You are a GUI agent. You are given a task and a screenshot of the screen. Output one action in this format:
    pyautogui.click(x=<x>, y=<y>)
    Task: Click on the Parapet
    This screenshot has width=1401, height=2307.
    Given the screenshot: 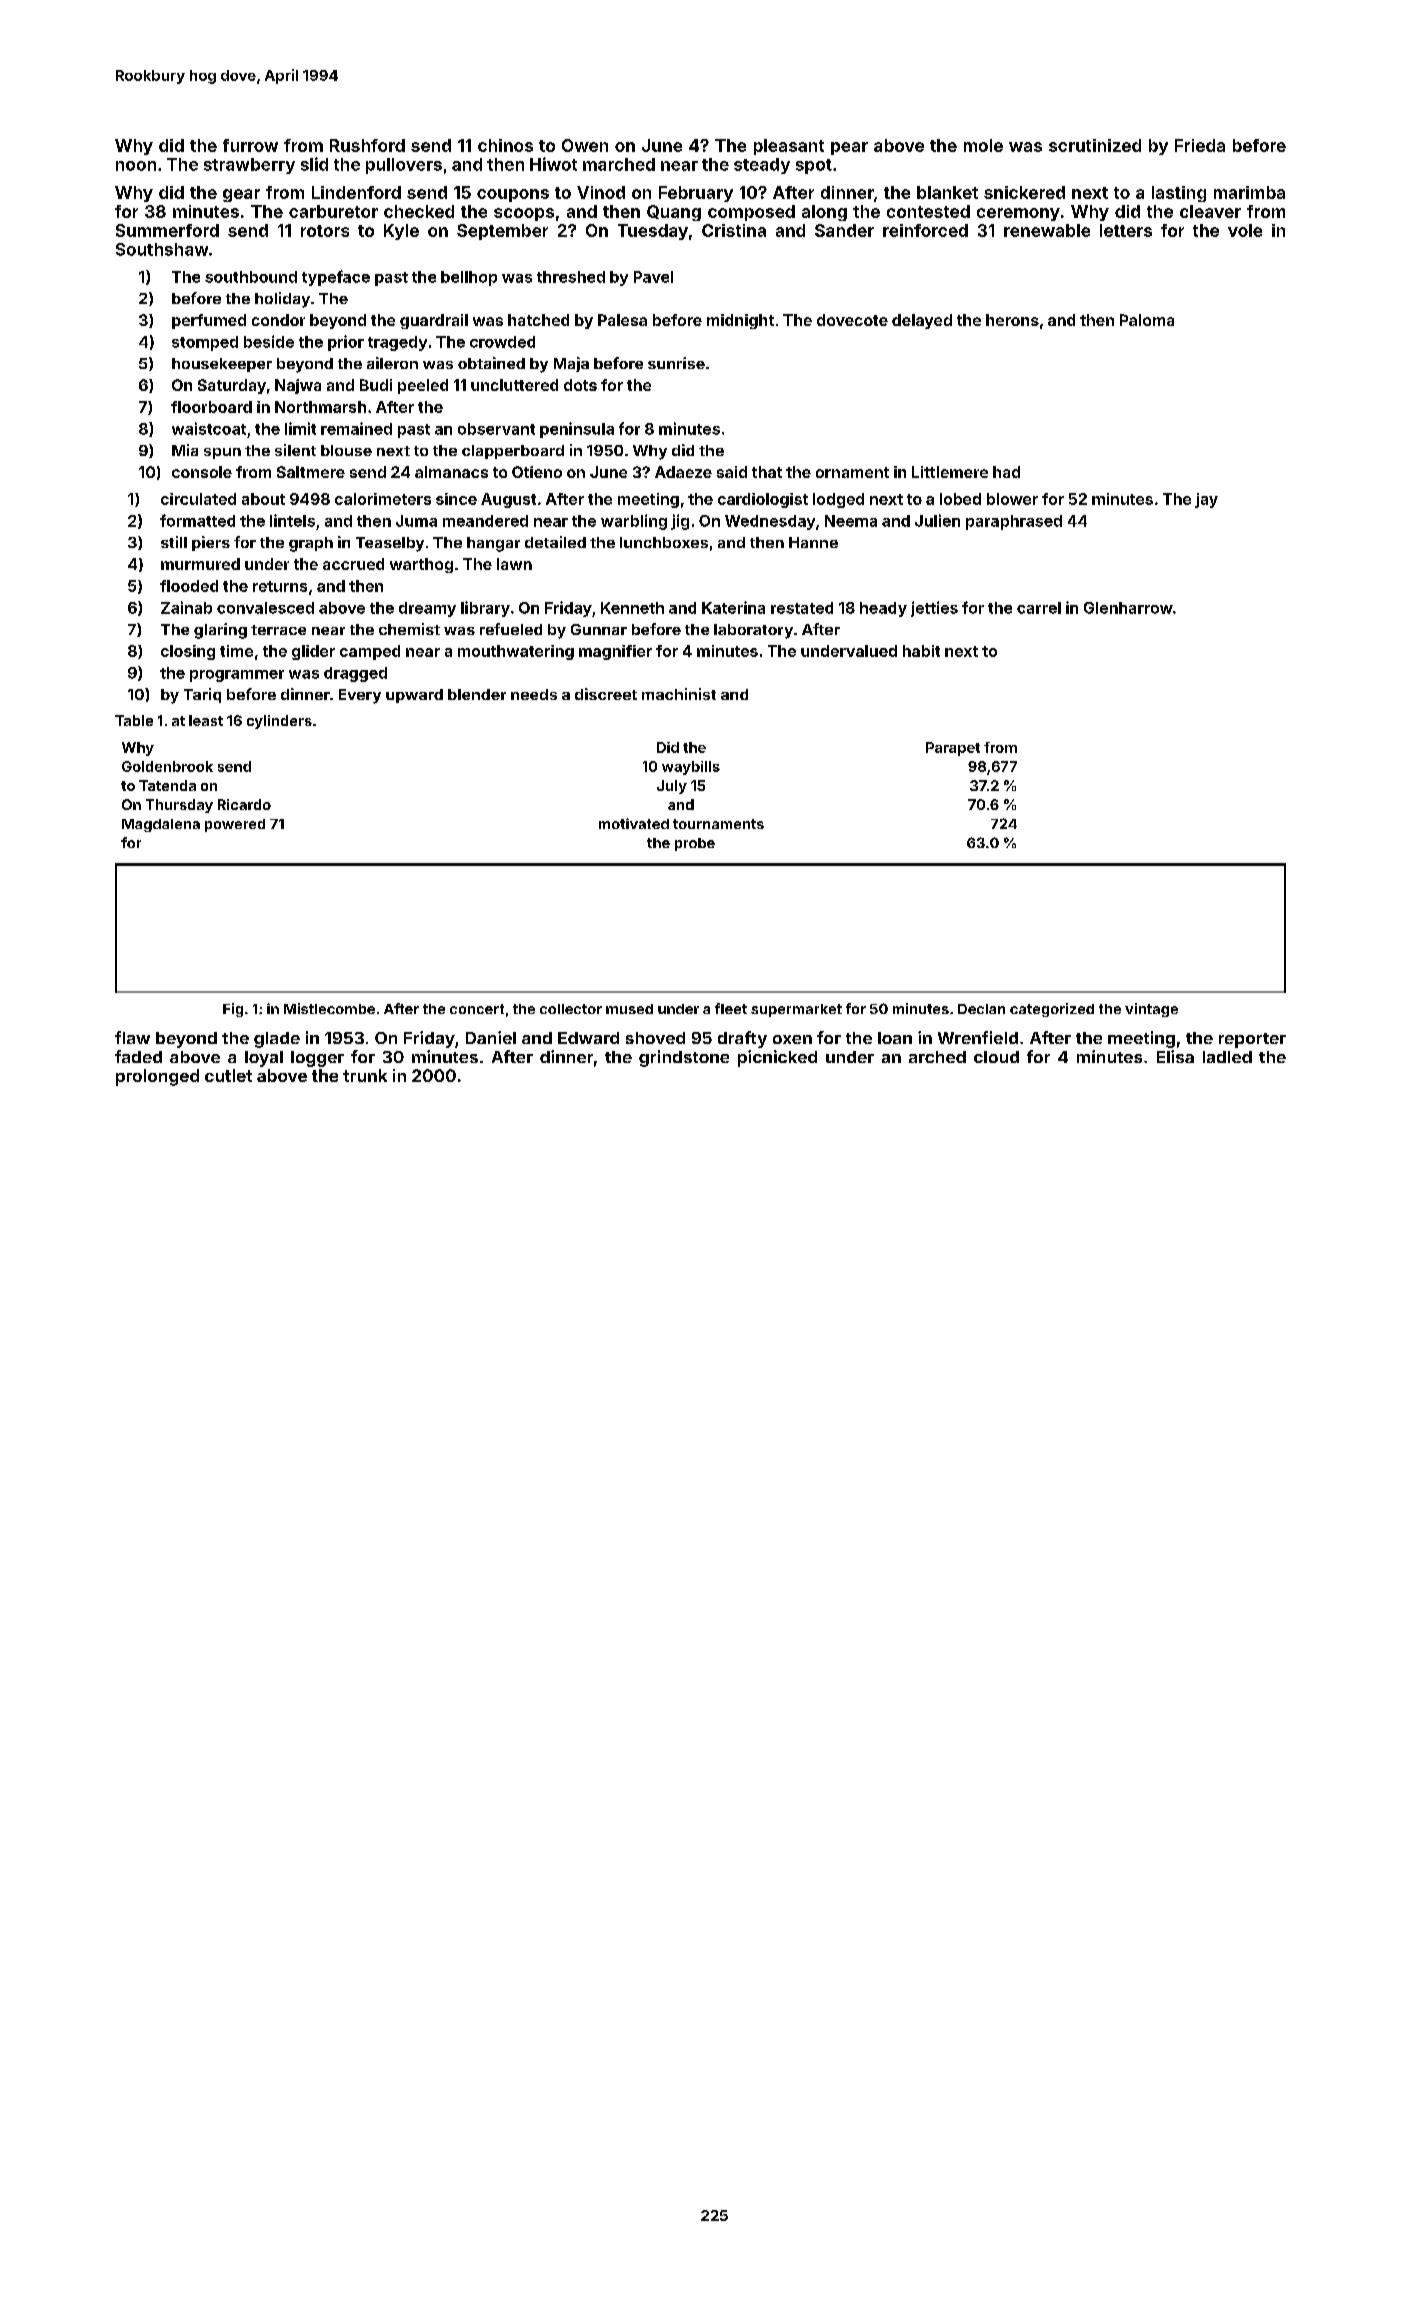 What is the action you would take?
    pyautogui.click(x=953, y=749)
